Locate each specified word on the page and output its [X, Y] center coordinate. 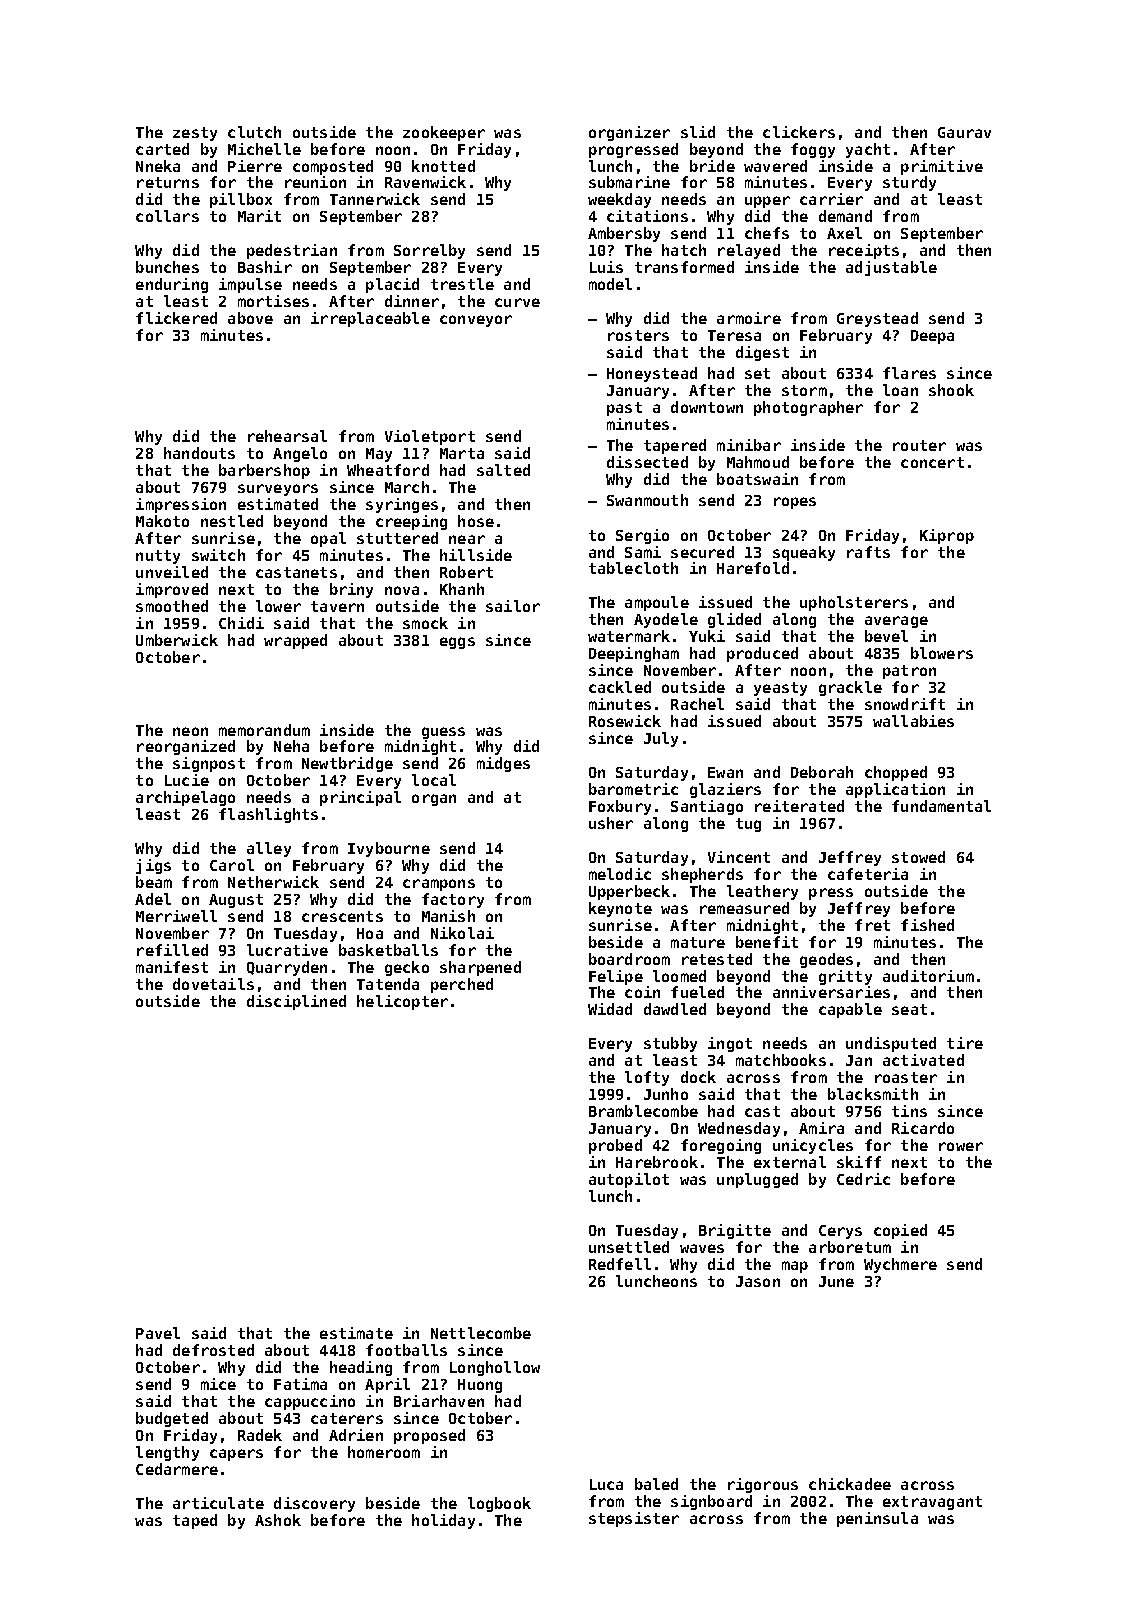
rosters [638, 335]
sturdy [909, 183]
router [919, 445]
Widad [610, 1009]
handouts [199, 453]
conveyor [476, 321]
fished [927, 925]
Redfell [620, 1264]
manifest [172, 967]
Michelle [264, 149]
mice [218, 1384]
